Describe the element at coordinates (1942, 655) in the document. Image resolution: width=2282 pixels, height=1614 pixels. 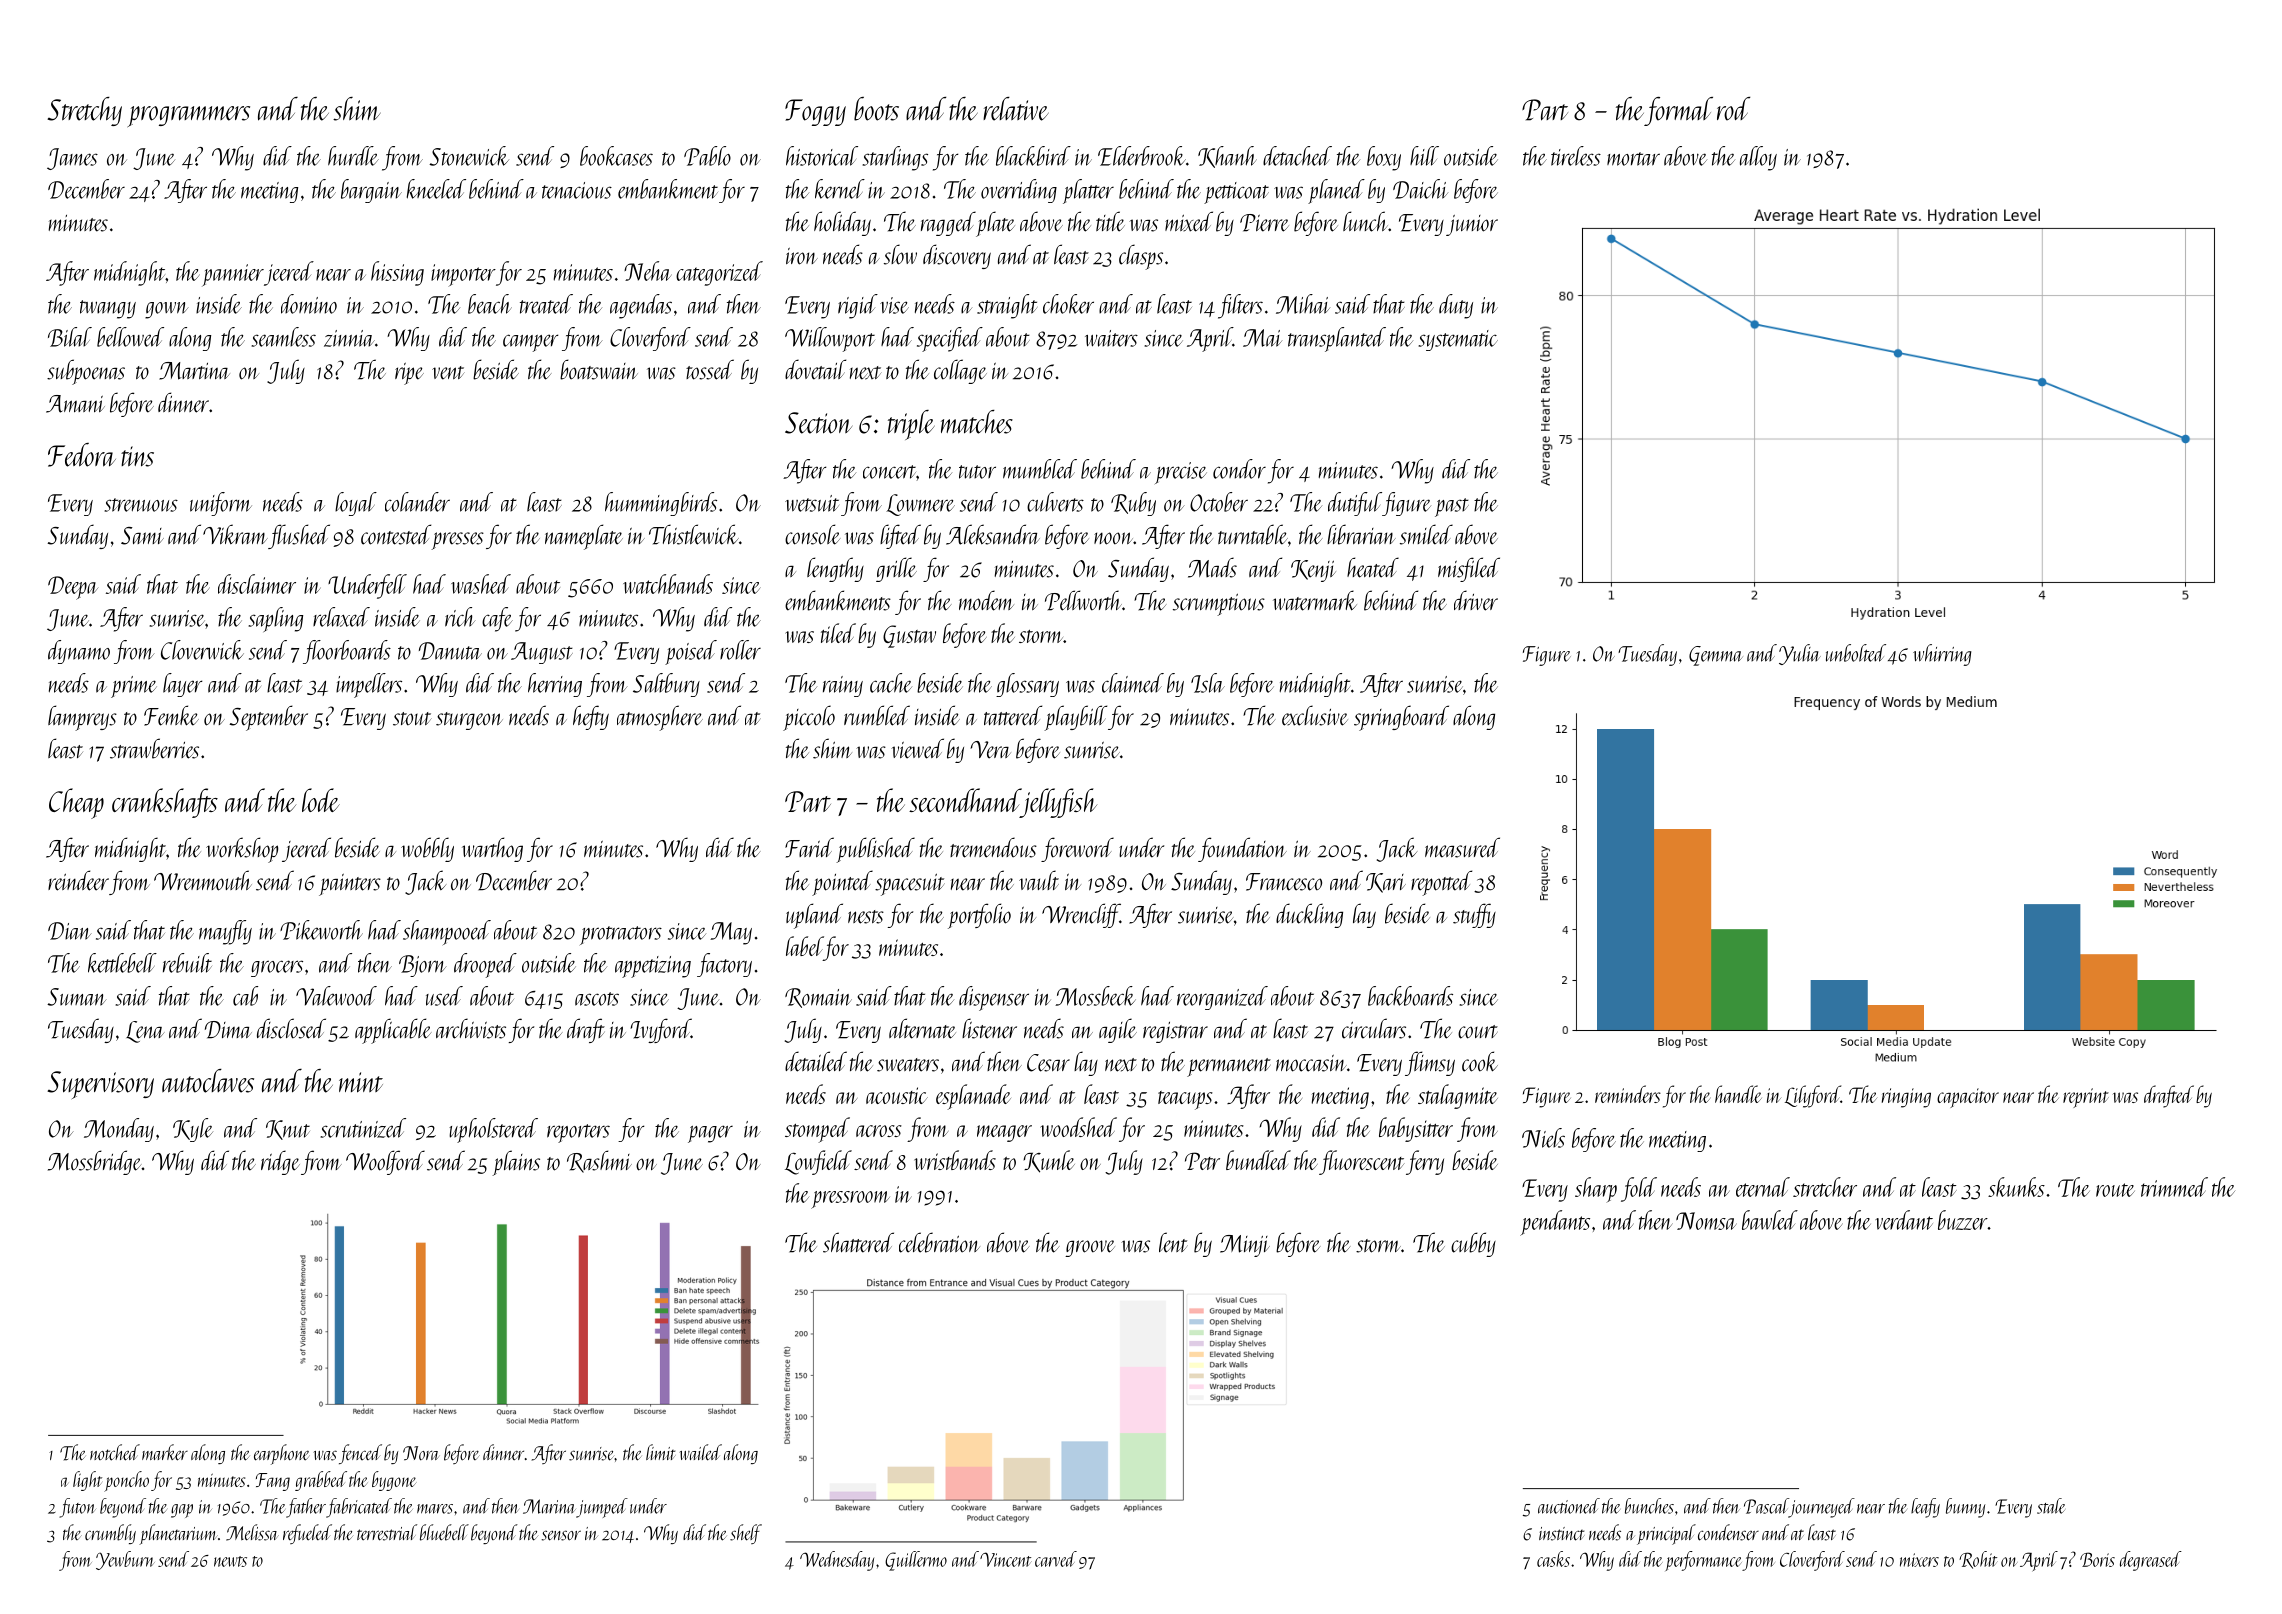
I see `whirring` at that location.
